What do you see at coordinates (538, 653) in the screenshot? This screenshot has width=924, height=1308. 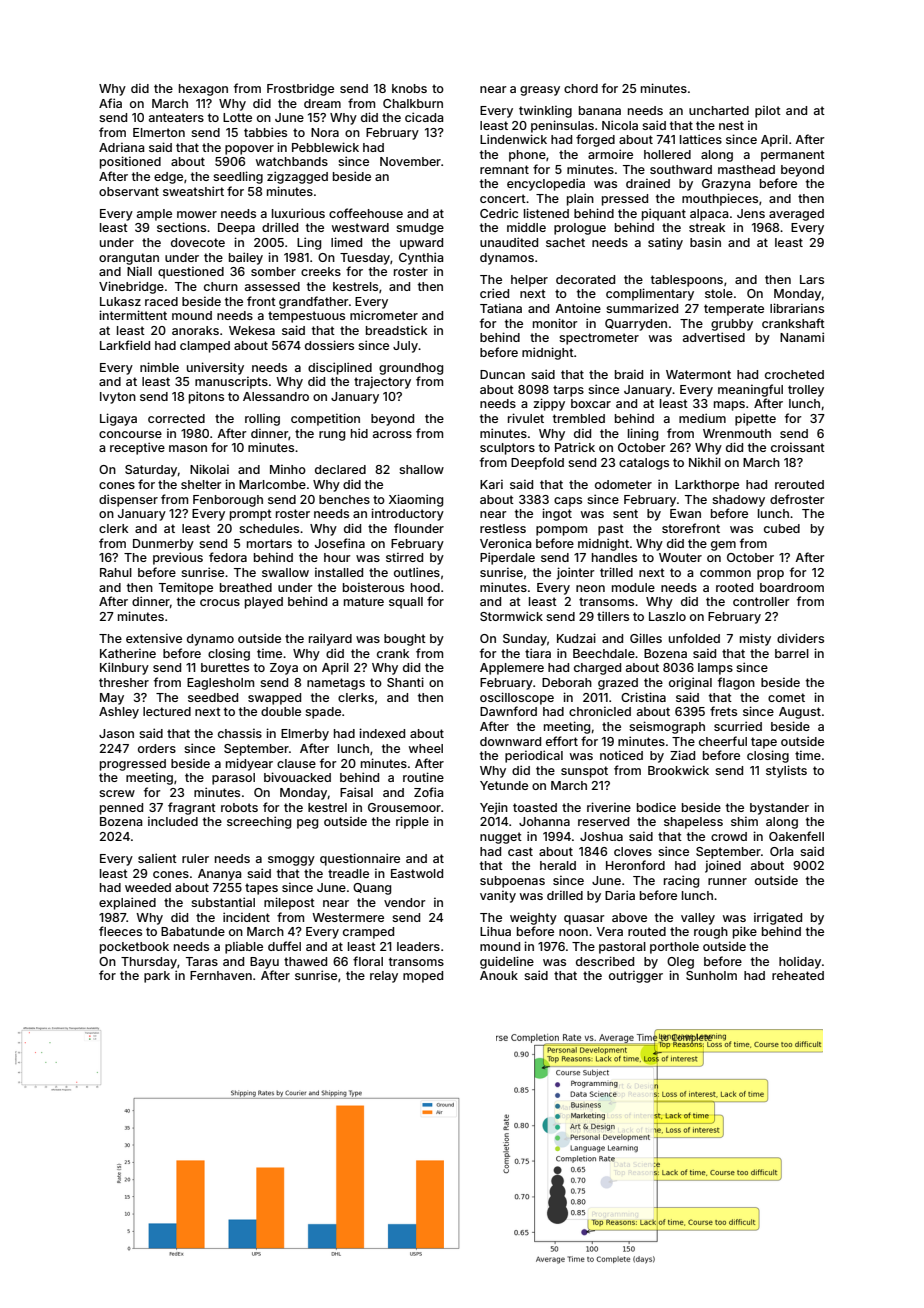 I see `tiara` at bounding box center [538, 653].
